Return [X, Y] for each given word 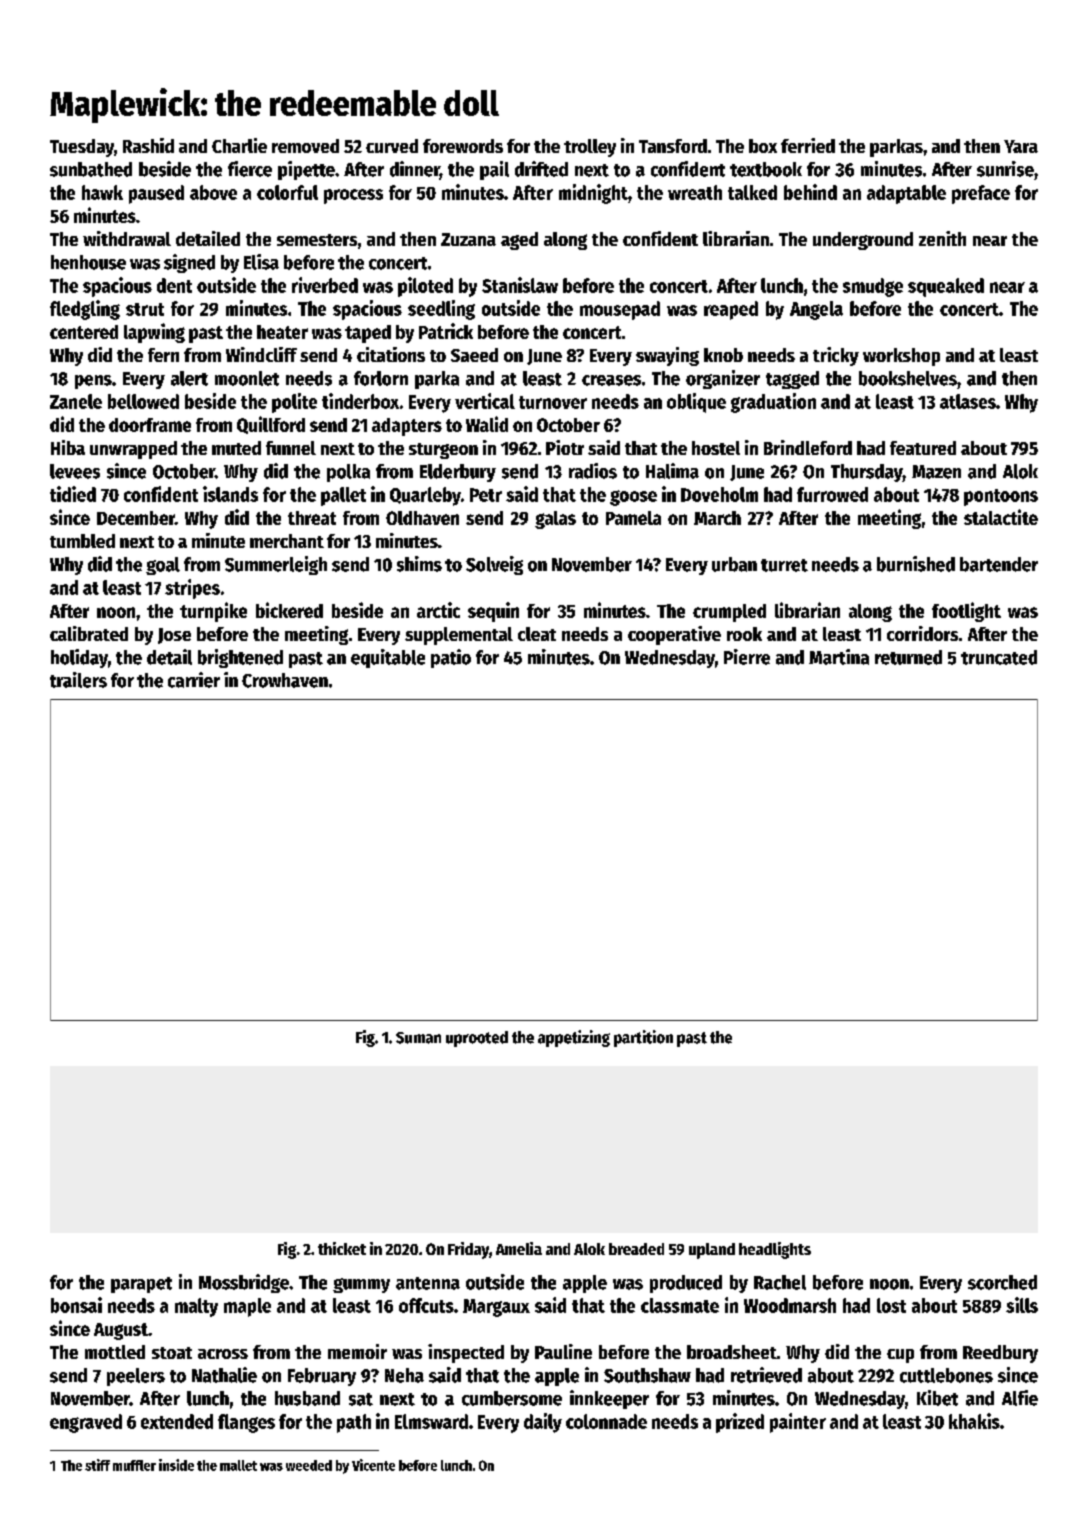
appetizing [574, 1038]
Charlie [239, 145]
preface [981, 194]
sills [1022, 1305]
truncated [999, 657]
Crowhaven [285, 680]
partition [643, 1038]
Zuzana [468, 239]
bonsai [76, 1305]
